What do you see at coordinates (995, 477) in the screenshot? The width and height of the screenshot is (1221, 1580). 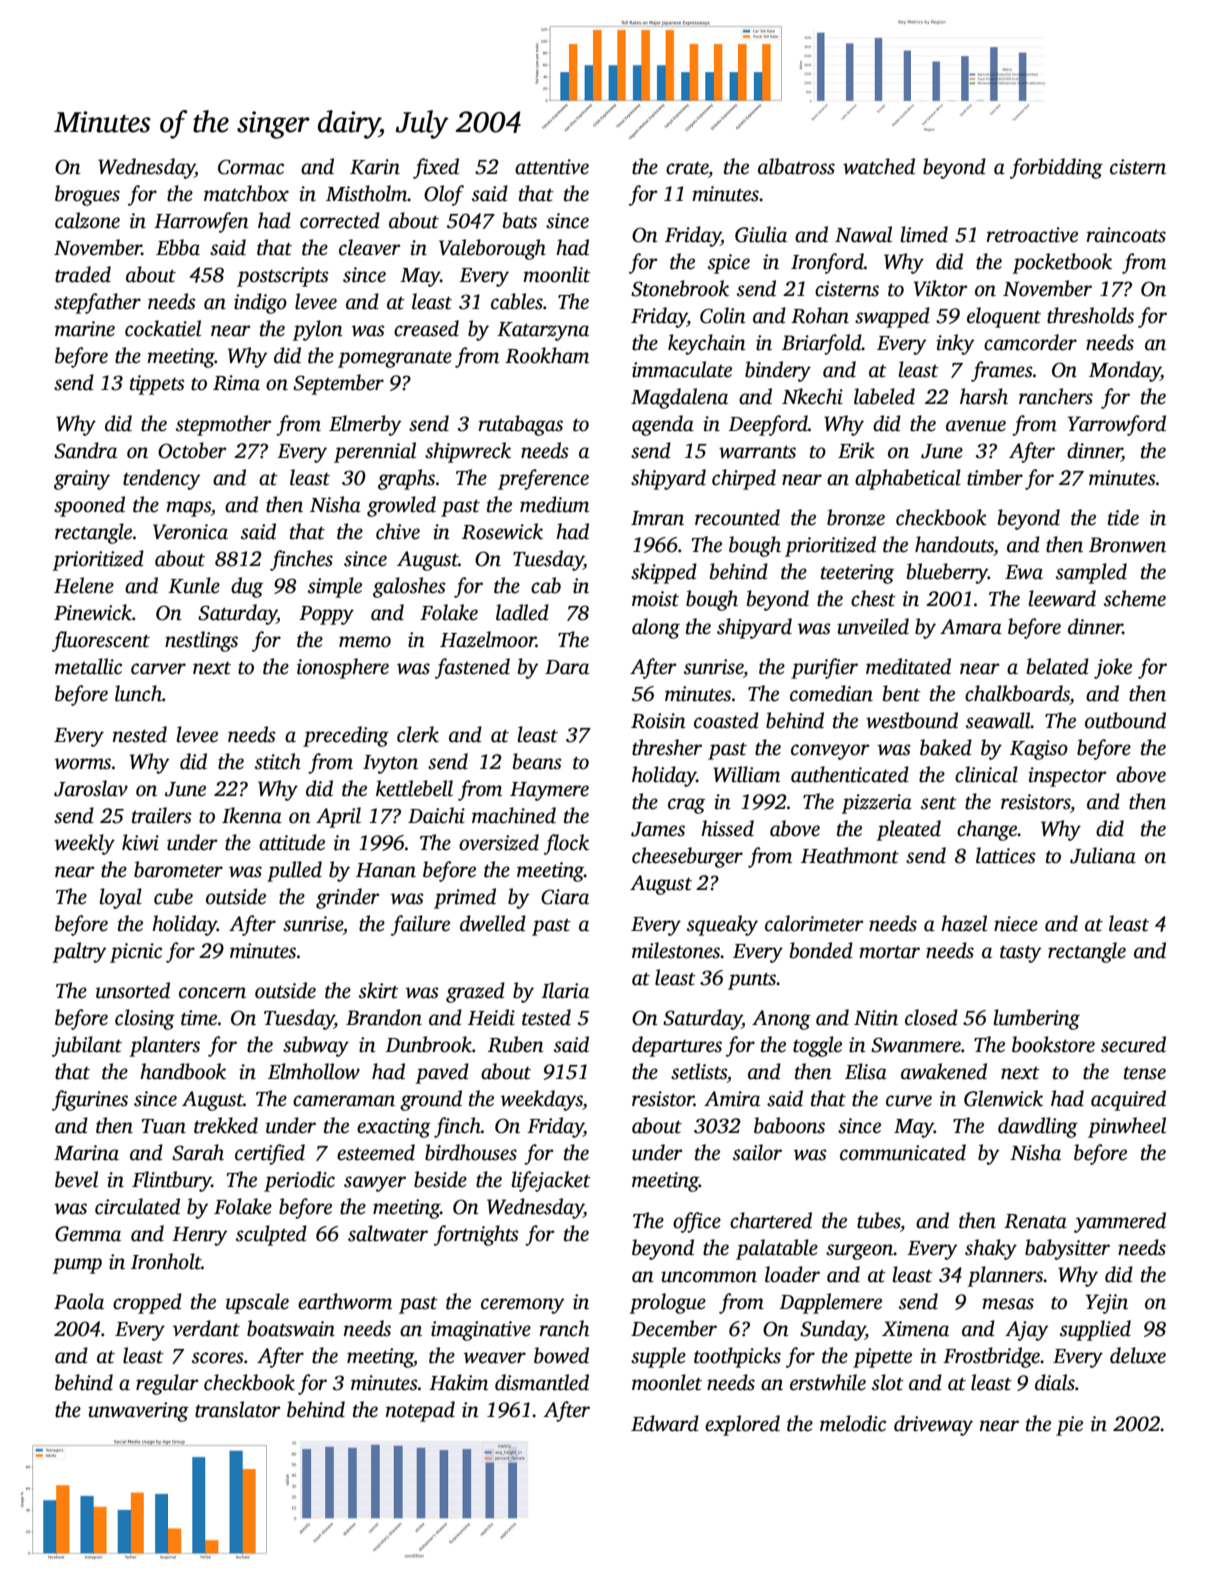 I see `timber` at bounding box center [995, 477].
